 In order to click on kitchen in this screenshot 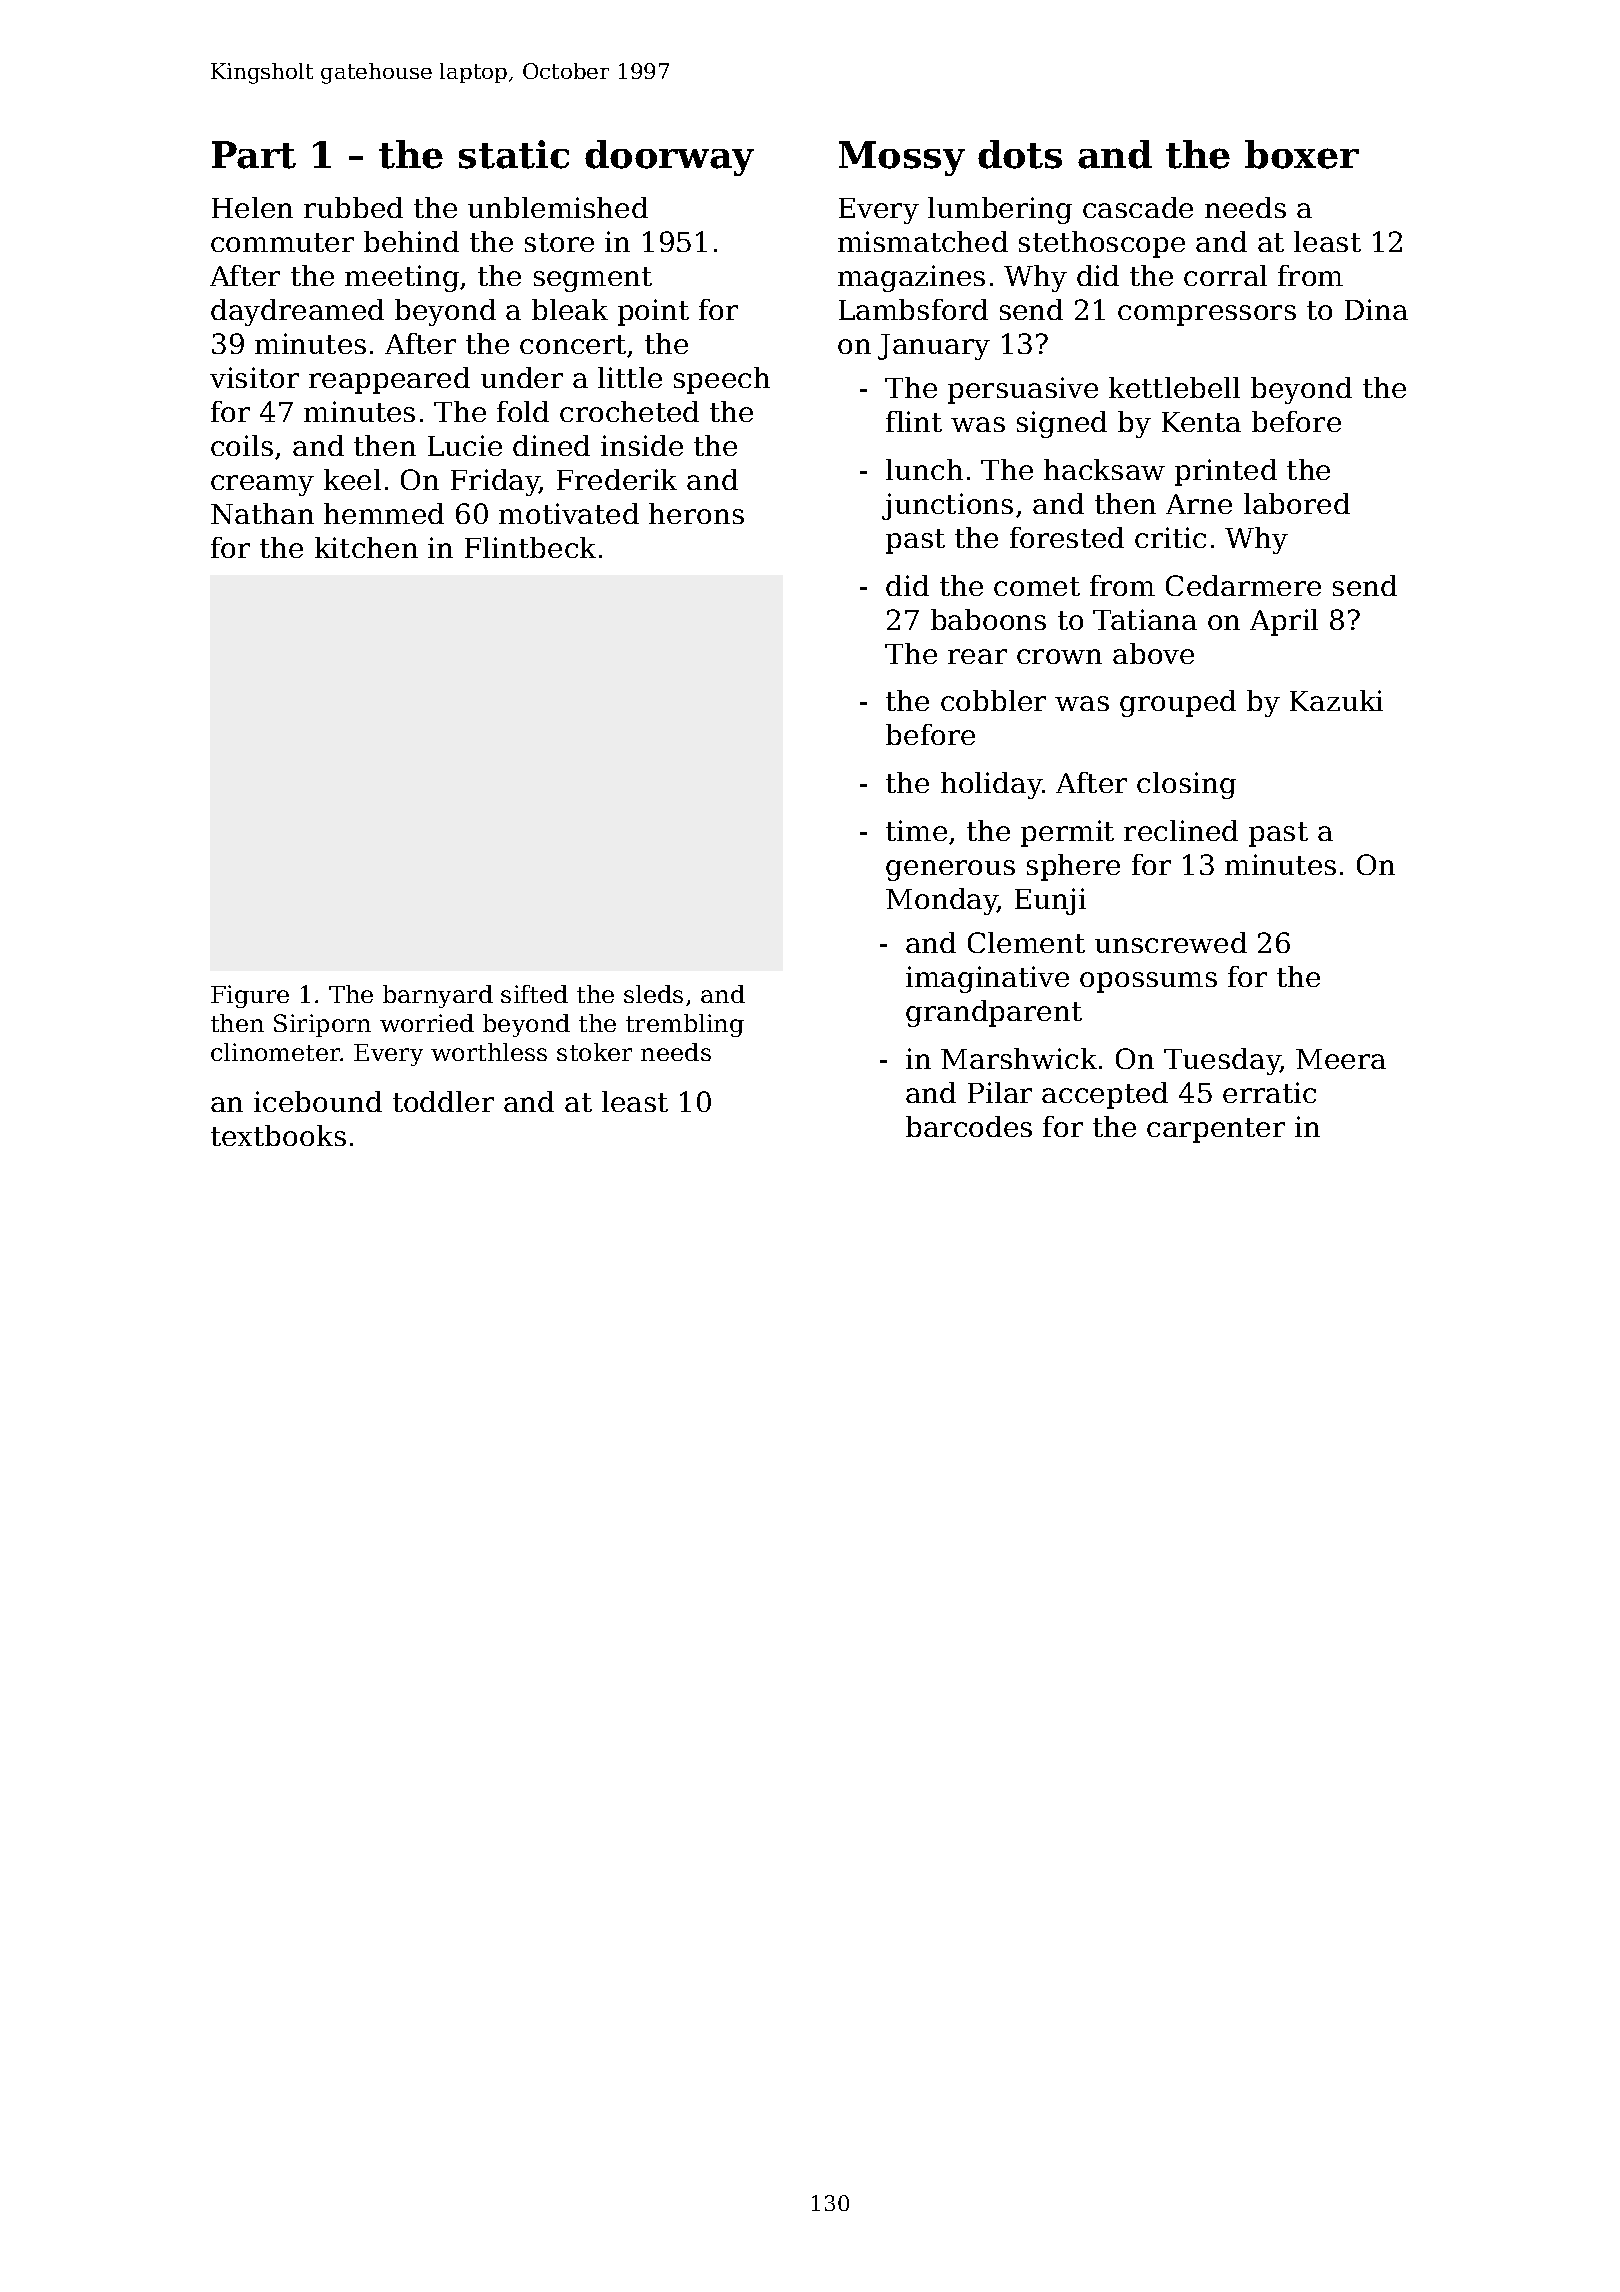, I will do `click(366, 547)`.
